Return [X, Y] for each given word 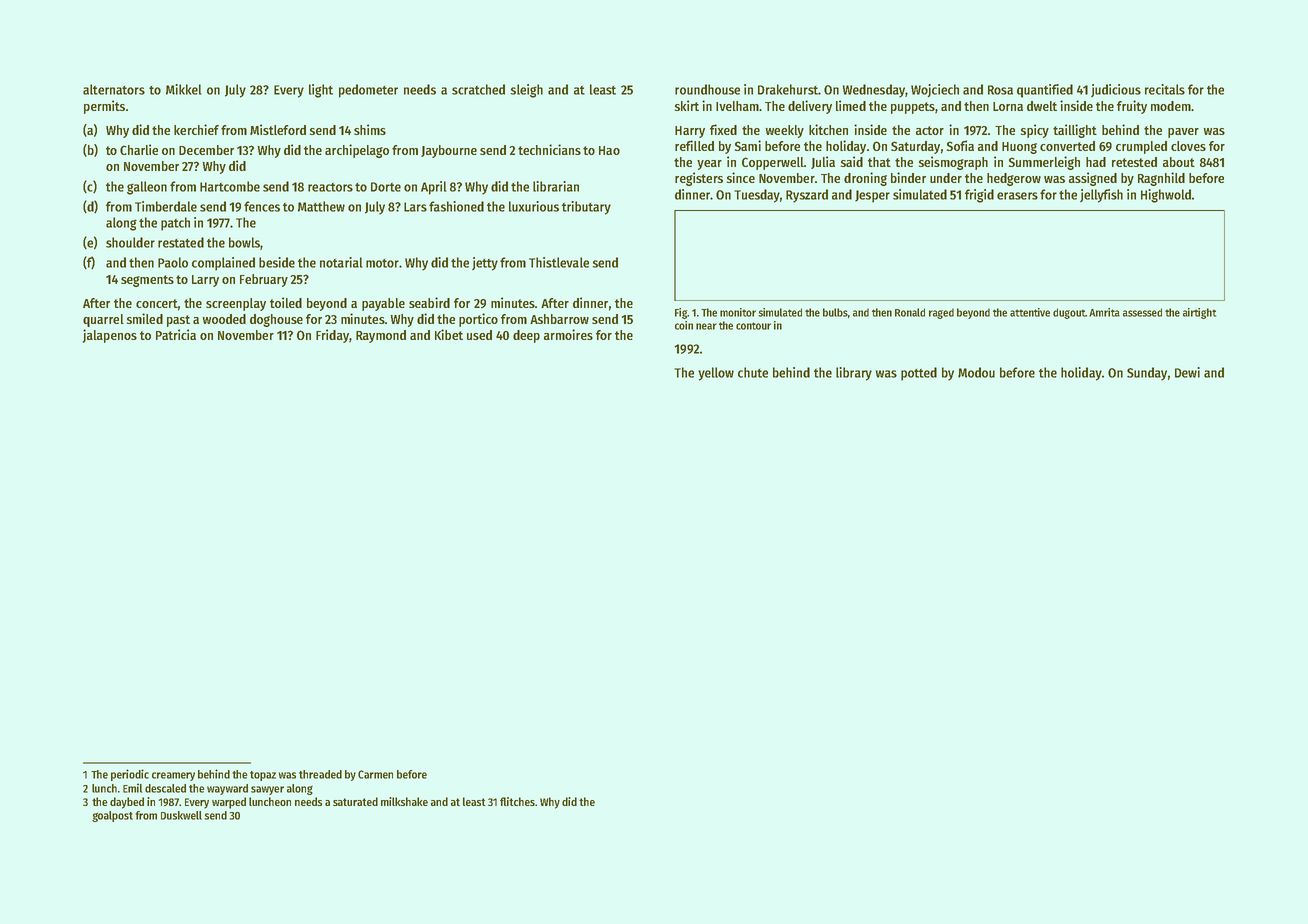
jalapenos [110, 336]
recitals [1165, 89]
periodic [130, 775]
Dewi [1187, 372]
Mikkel [184, 89]
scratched [478, 89]
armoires [568, 334]
